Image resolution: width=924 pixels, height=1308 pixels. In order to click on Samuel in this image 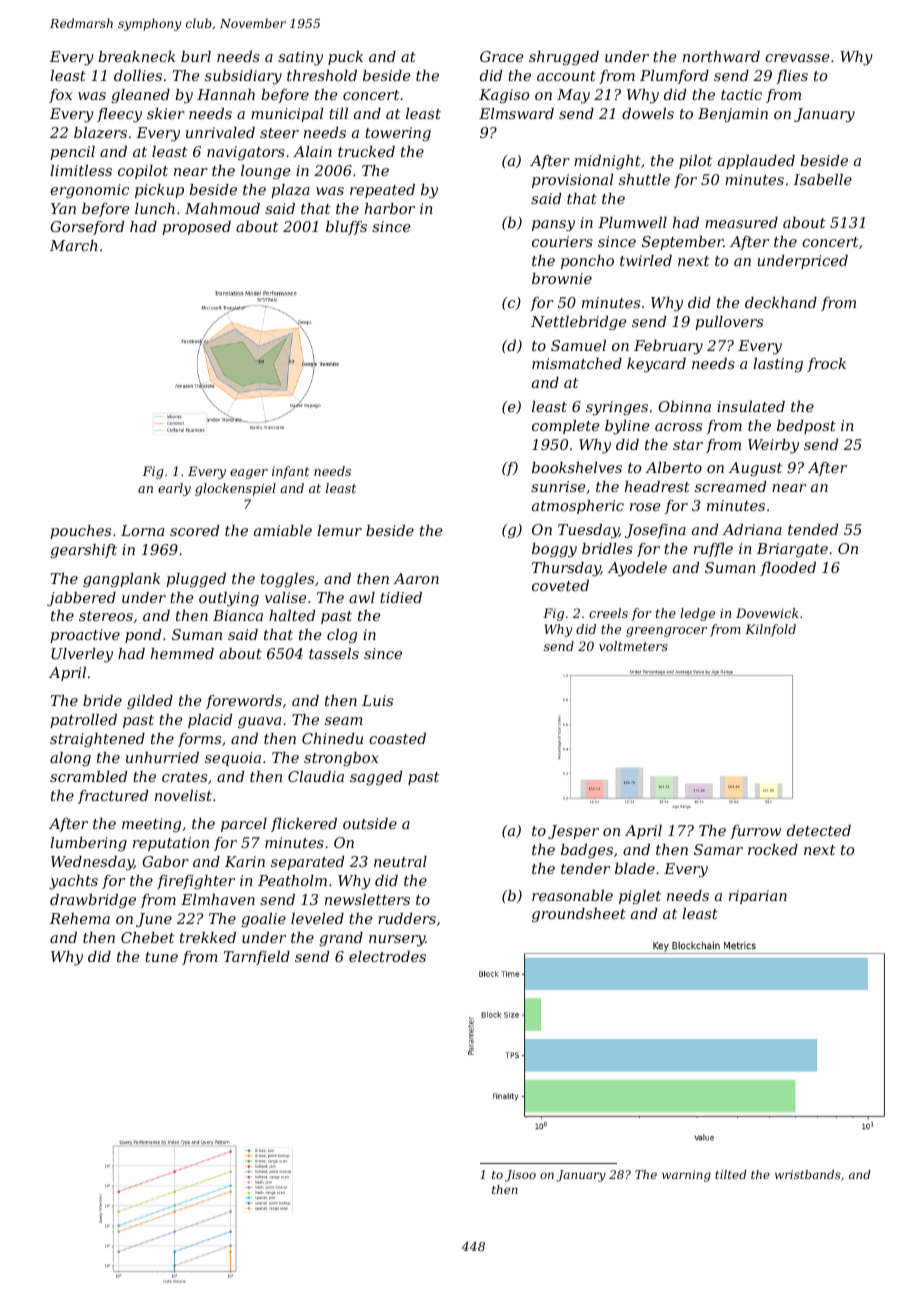, I will do `click(578, 345)`.
